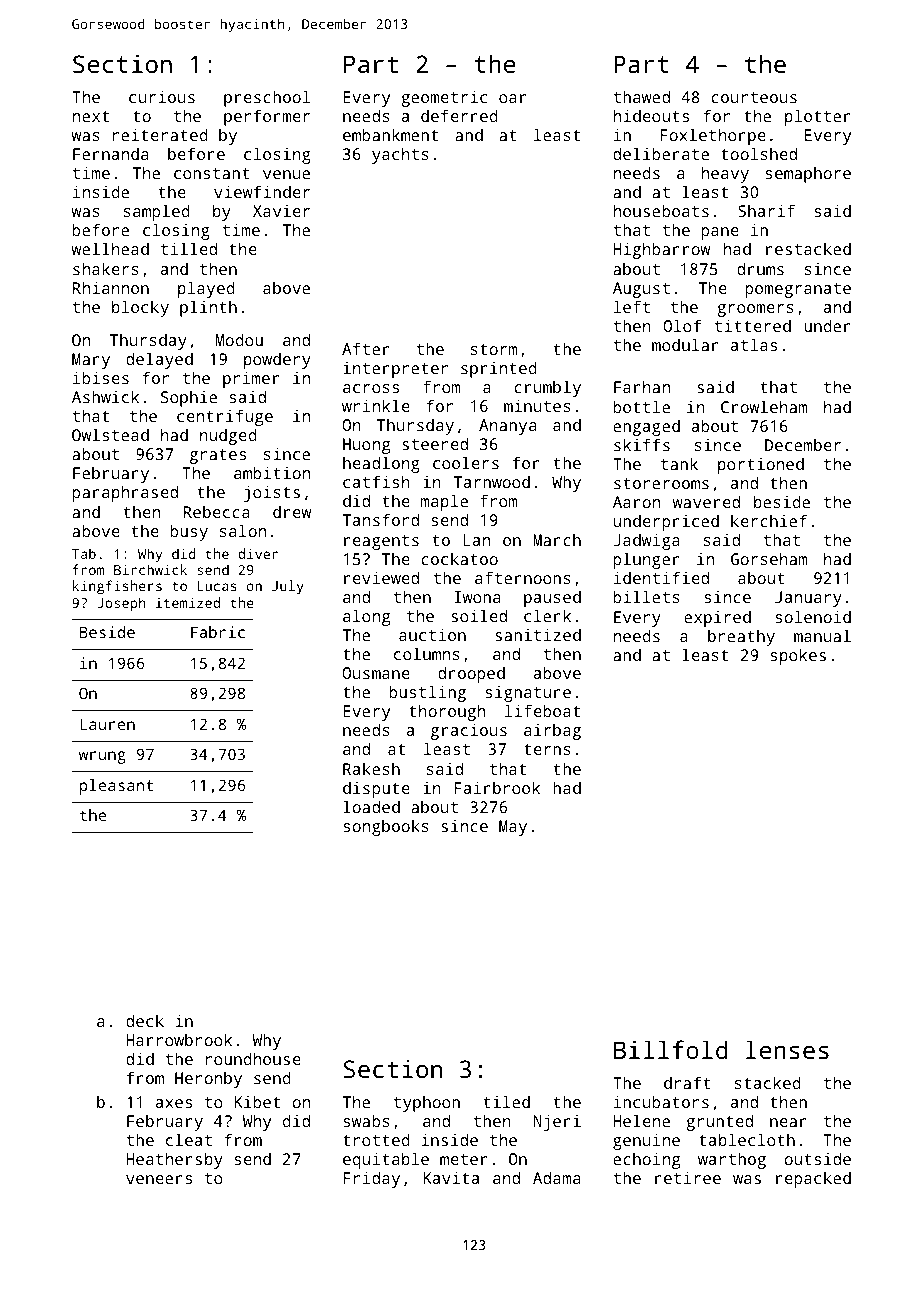 The width and height of the image is (924, 1308). What do you see at coordinates (759, 153) in the image?
I see `toolshed` at bounding box center [759, 153].
